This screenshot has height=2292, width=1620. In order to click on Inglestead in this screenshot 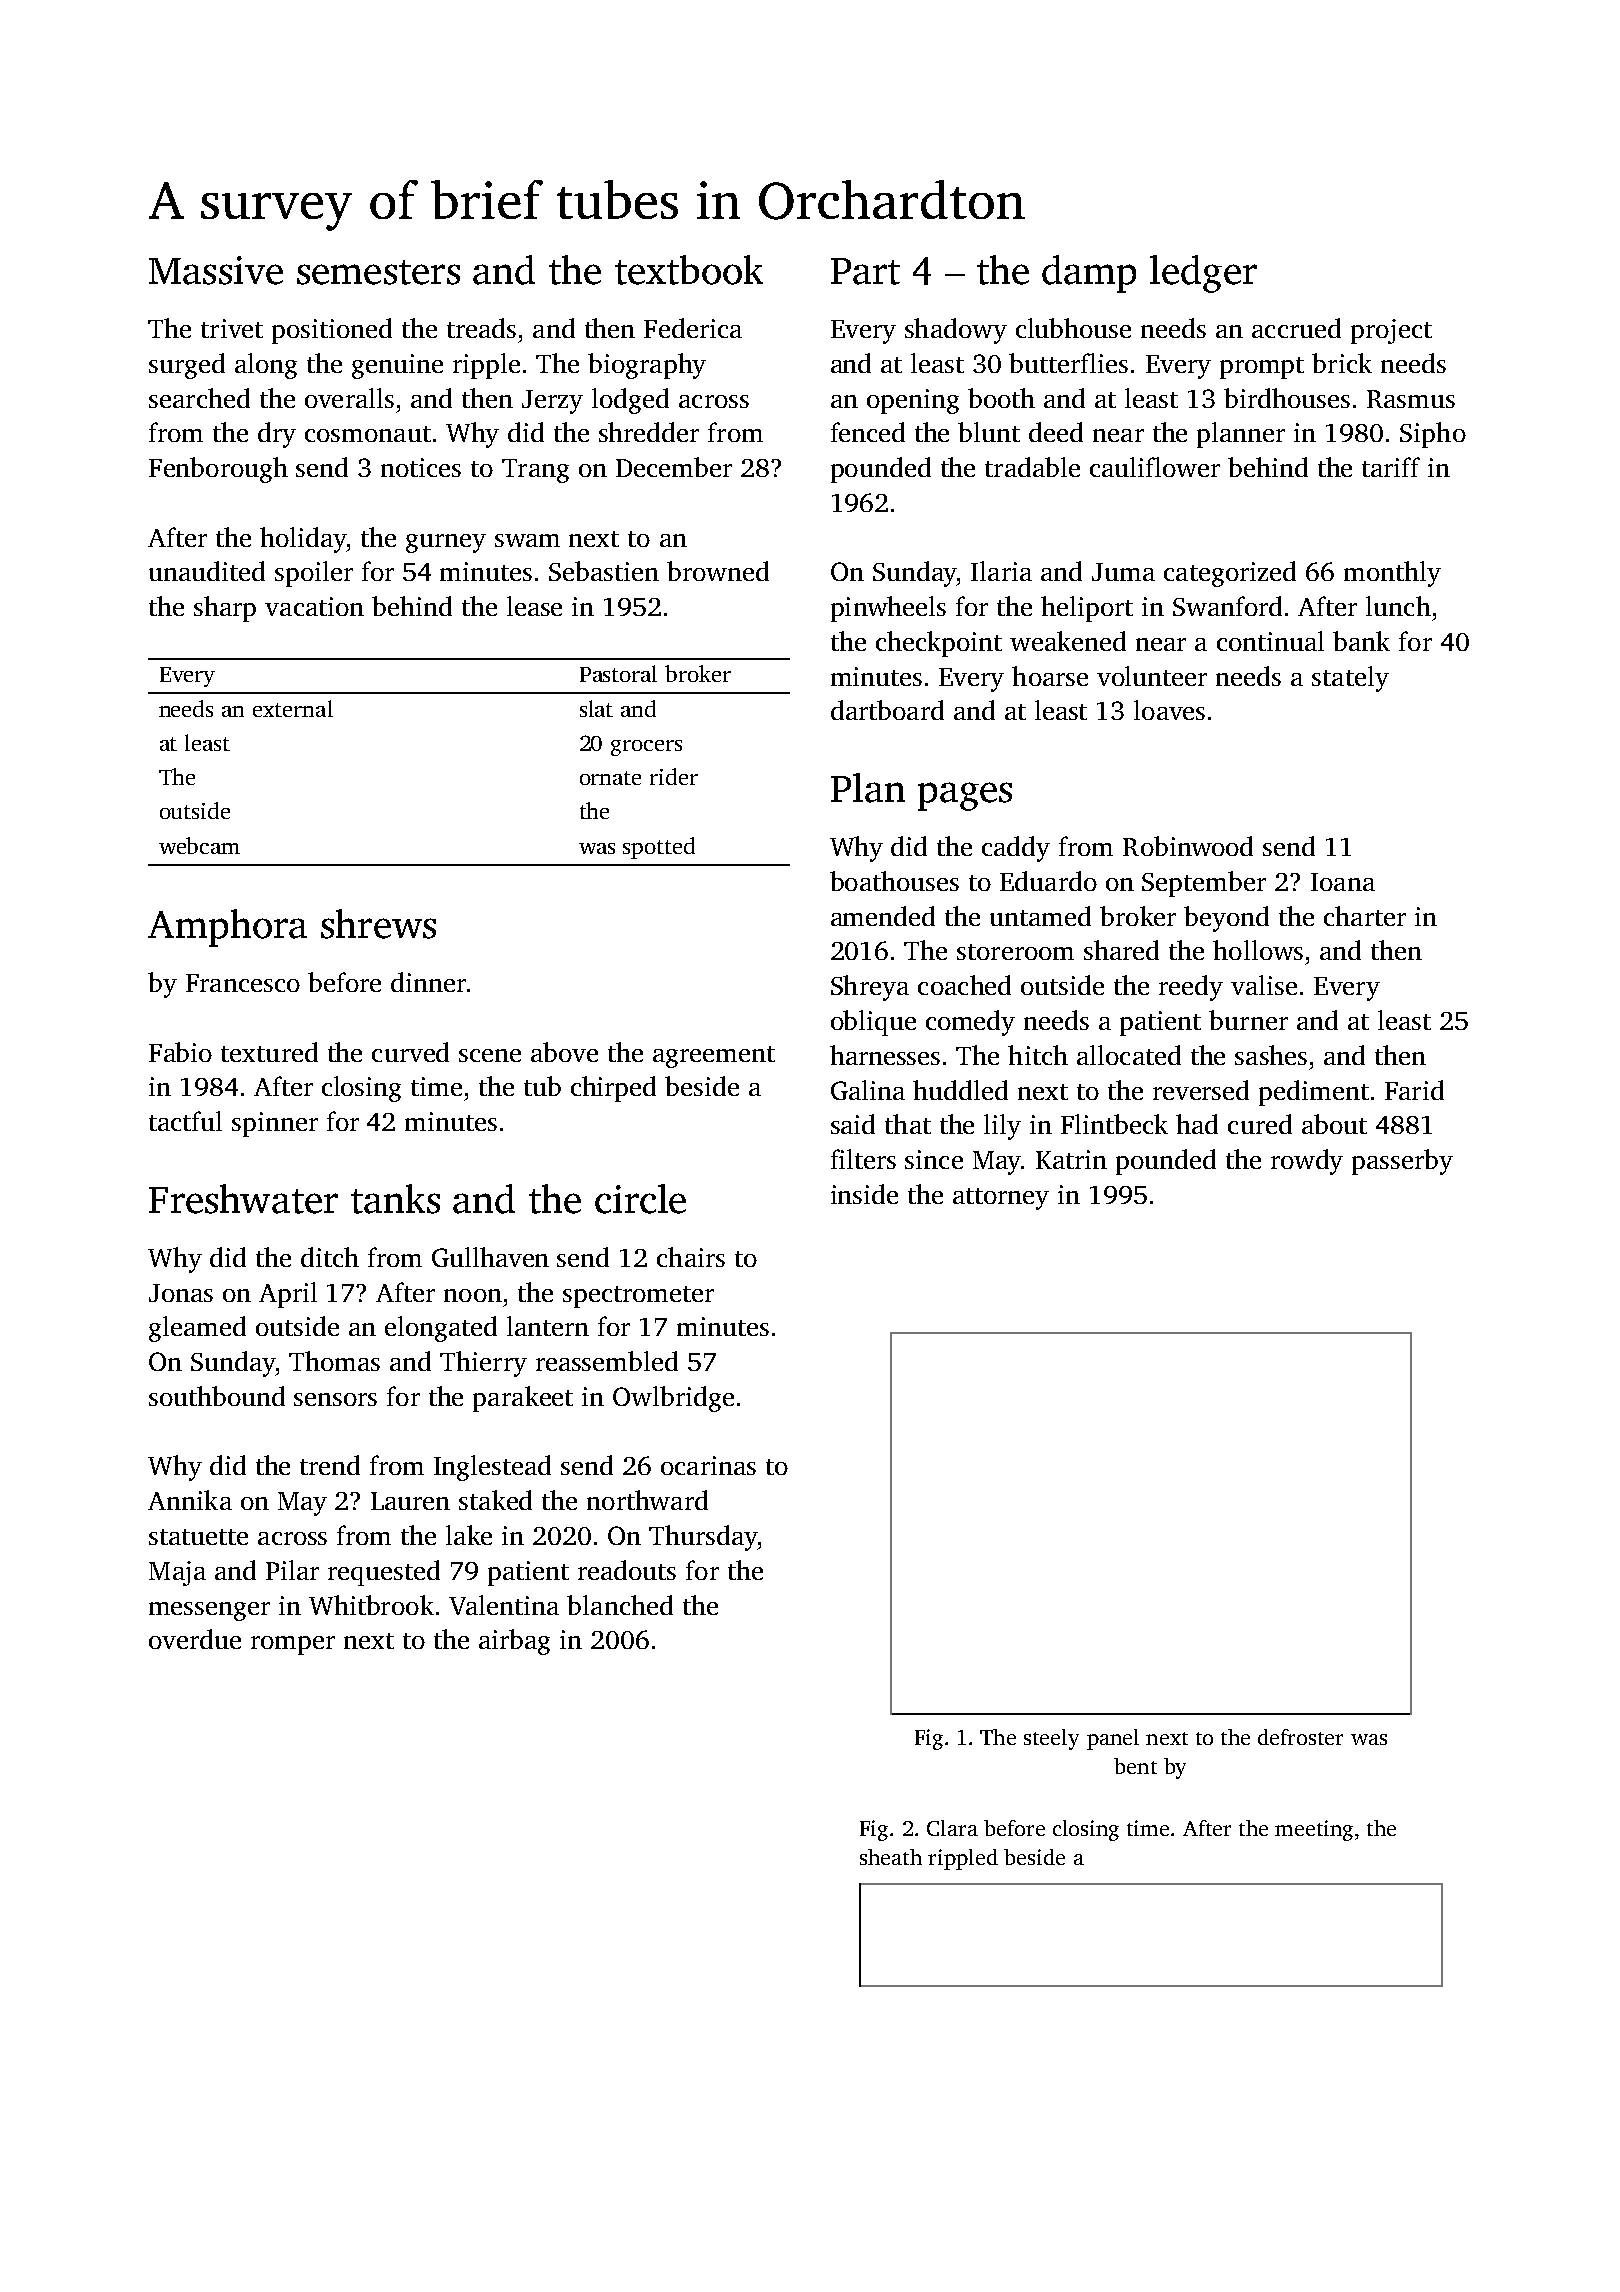, I will do `click(492, 1468)`.
